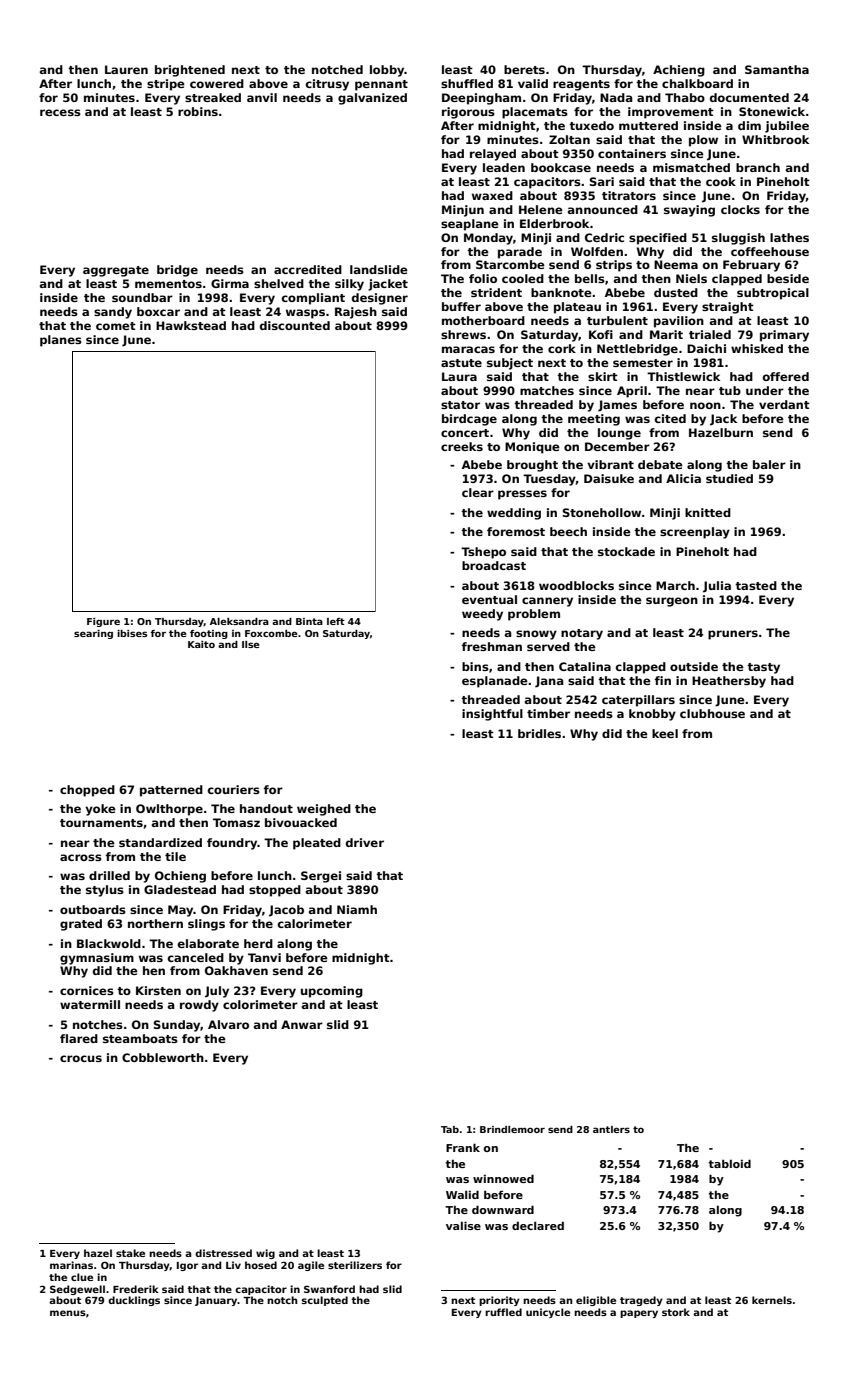 Image resolution: width=849 pixels, height=1400 pixels. I want to click on planes, so click(61, 341).
